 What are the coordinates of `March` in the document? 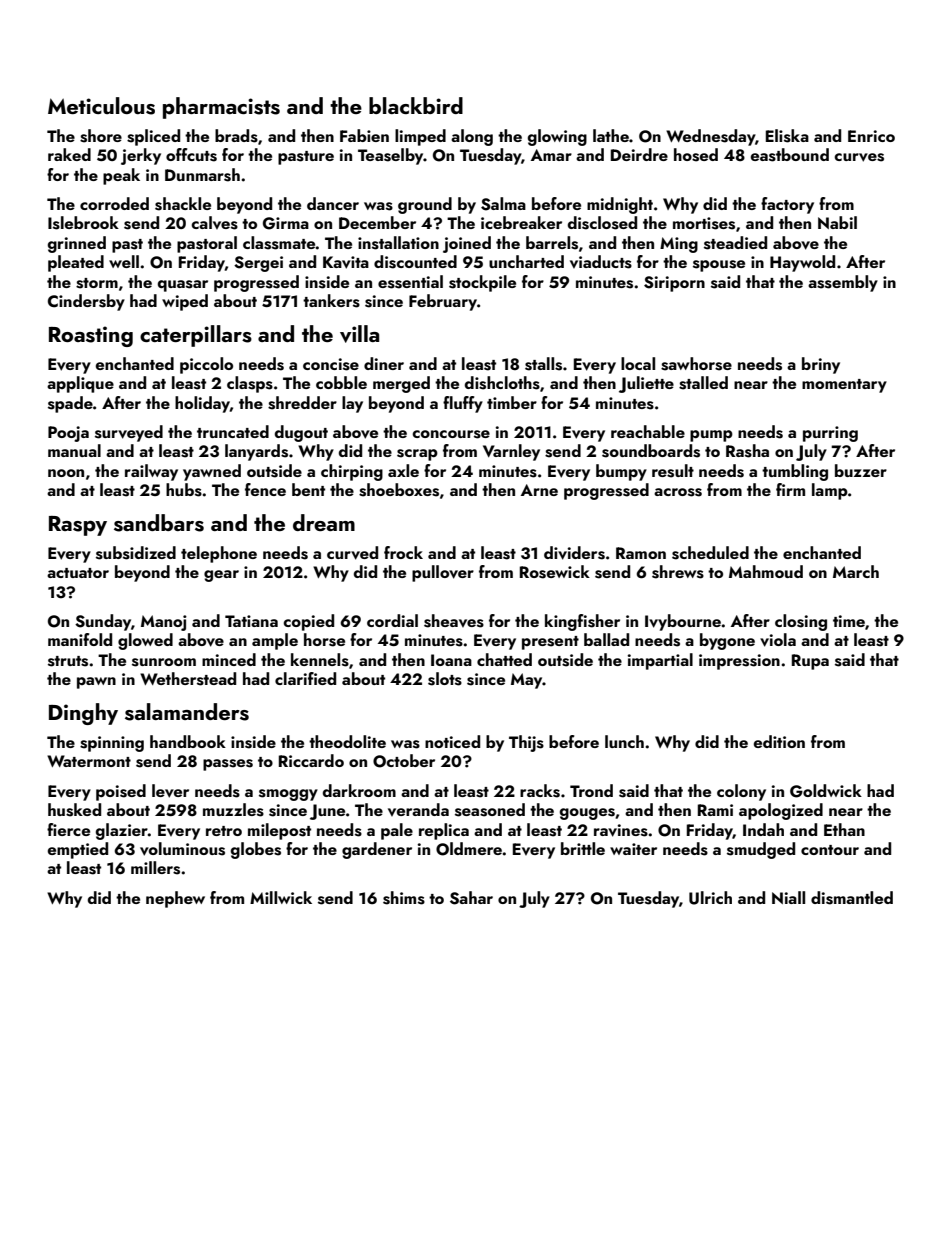 It's located at (856, 571).
